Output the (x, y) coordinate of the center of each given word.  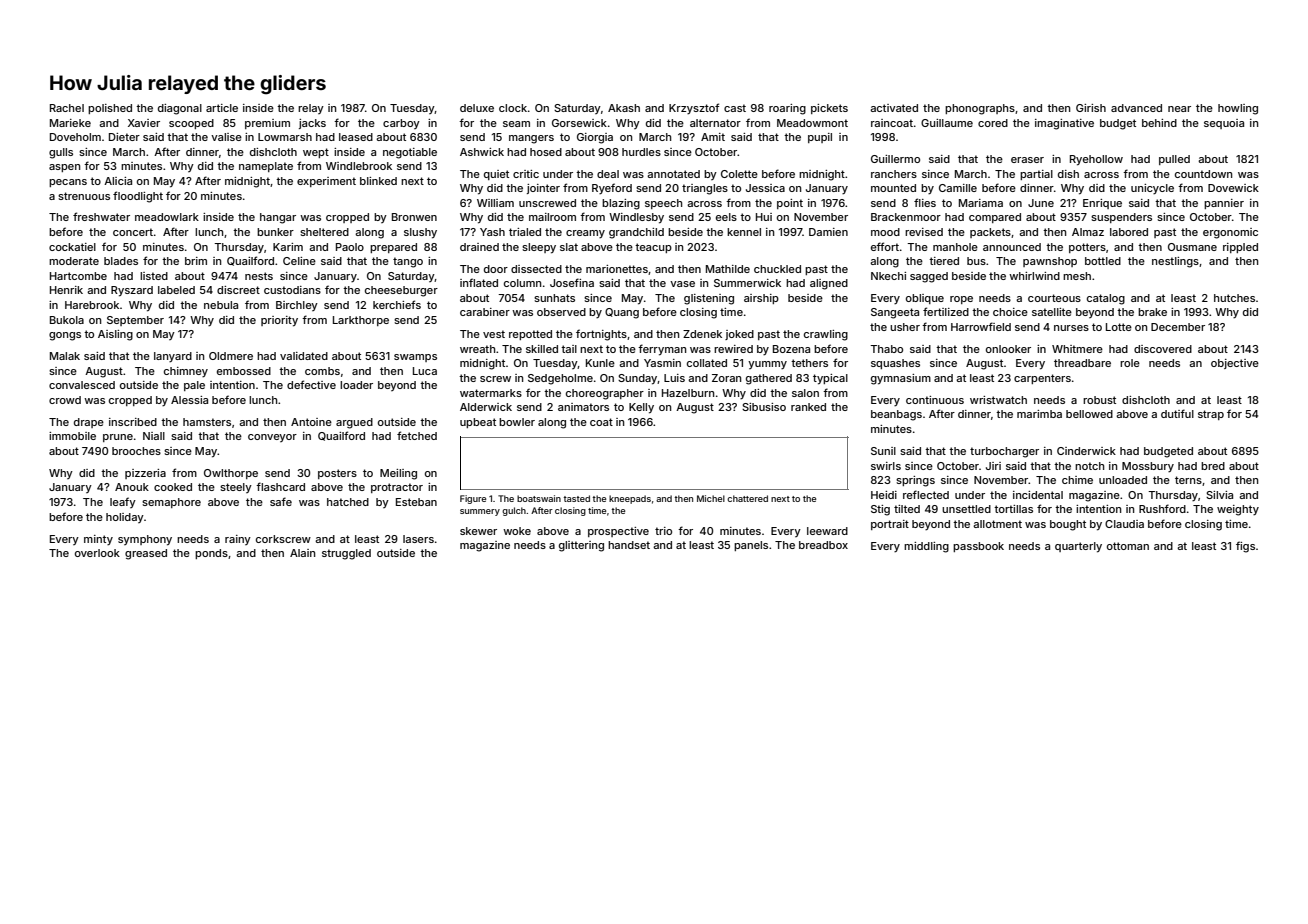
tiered (944, 261)
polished (110, 109)
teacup (653, 248)
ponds (211, 554)
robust (1099, 400)
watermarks (491, 393)
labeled (176, 290)
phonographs (980, 109)
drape (89, 423)
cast (735, 108)
